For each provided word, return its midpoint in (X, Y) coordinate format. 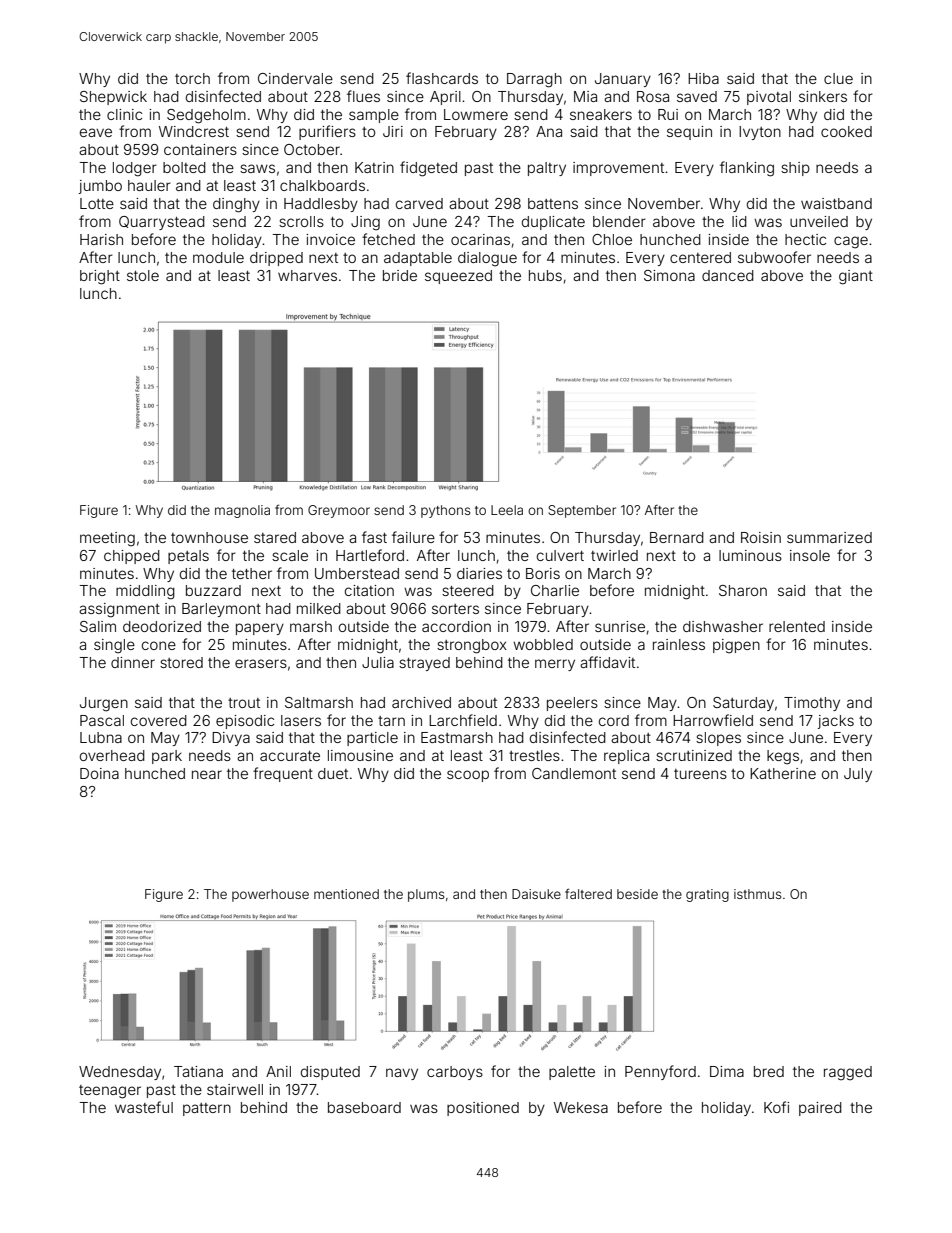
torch (192, 78)
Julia (378, 662)
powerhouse (270, 895)
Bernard (677, 537)
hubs (545, 275)
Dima (727, 1071)
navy (402, 1074)
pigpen (736, 646)
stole (143, 275)
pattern (207, 1109)
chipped (132, 557)
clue (838, 78)
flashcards (442, 78)
